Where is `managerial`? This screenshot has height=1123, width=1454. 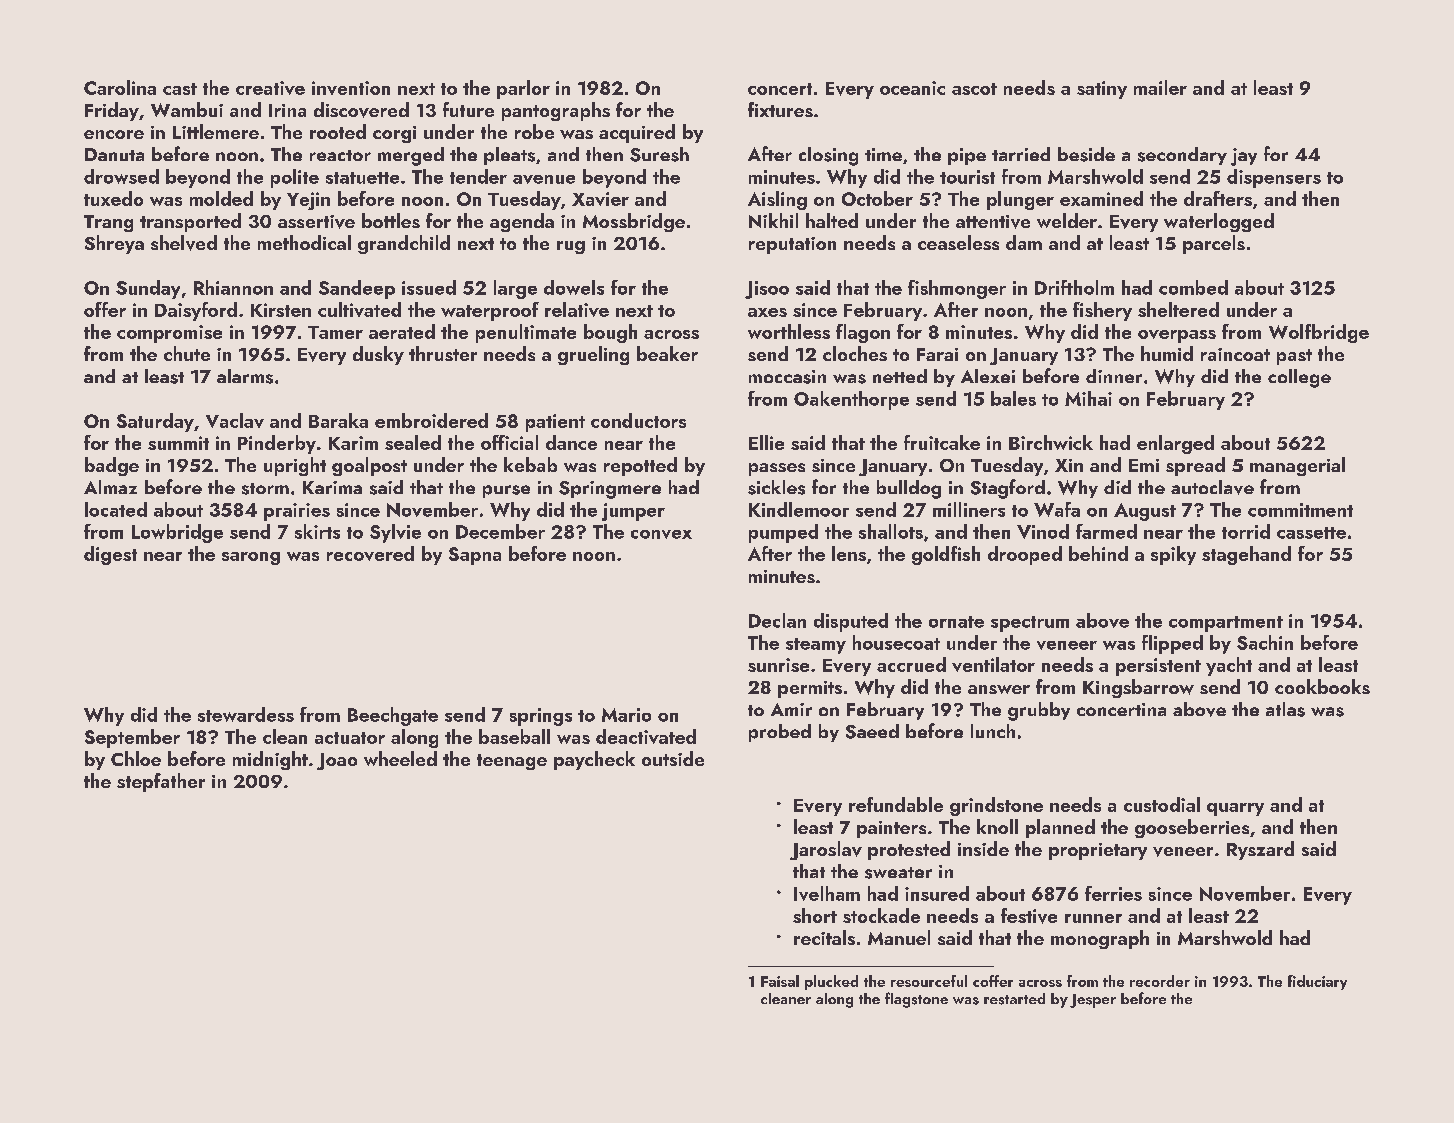
managerial is located at coordinates (1297, 466).
